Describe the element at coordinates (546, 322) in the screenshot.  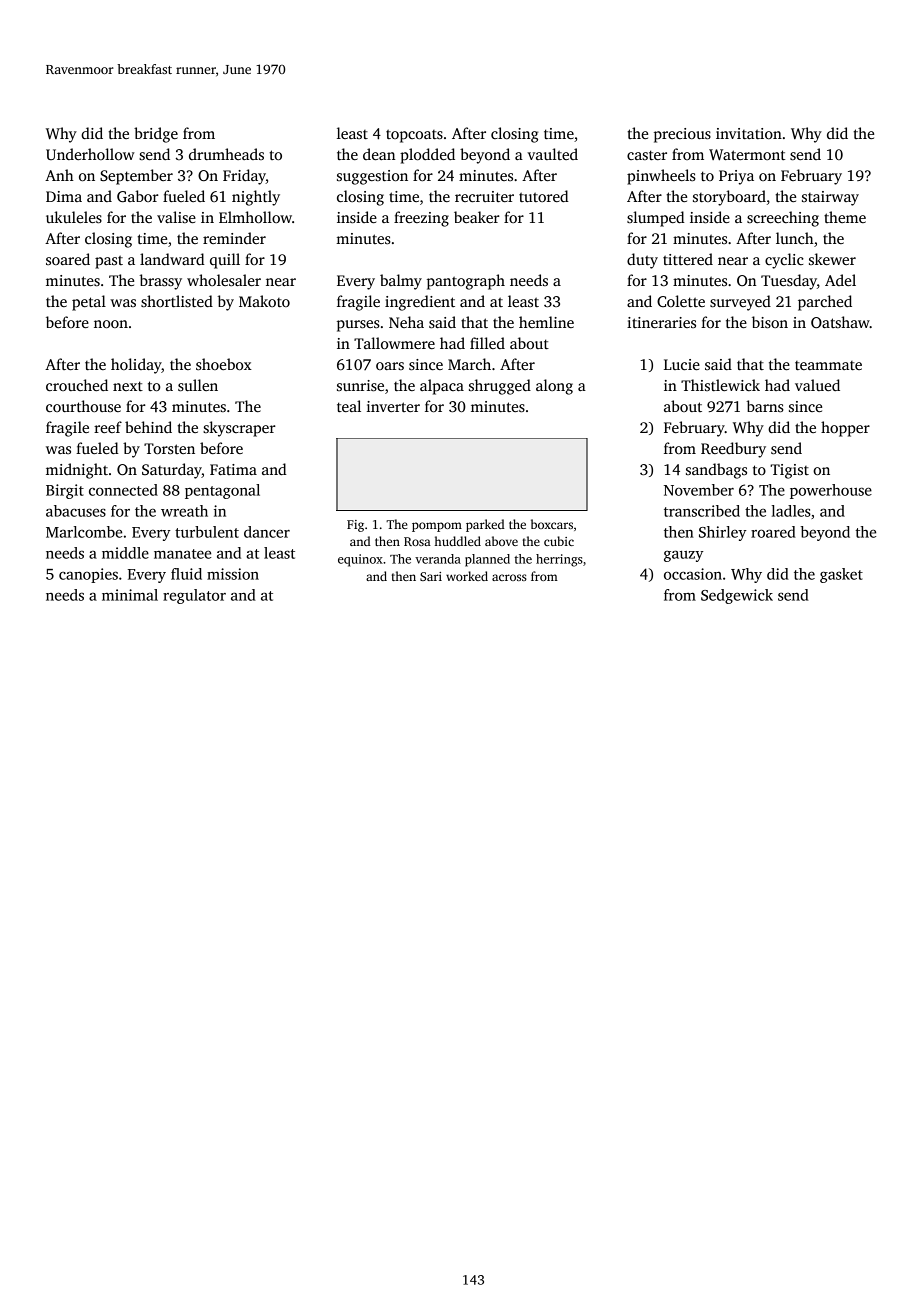
I see `hemline` at that location.
